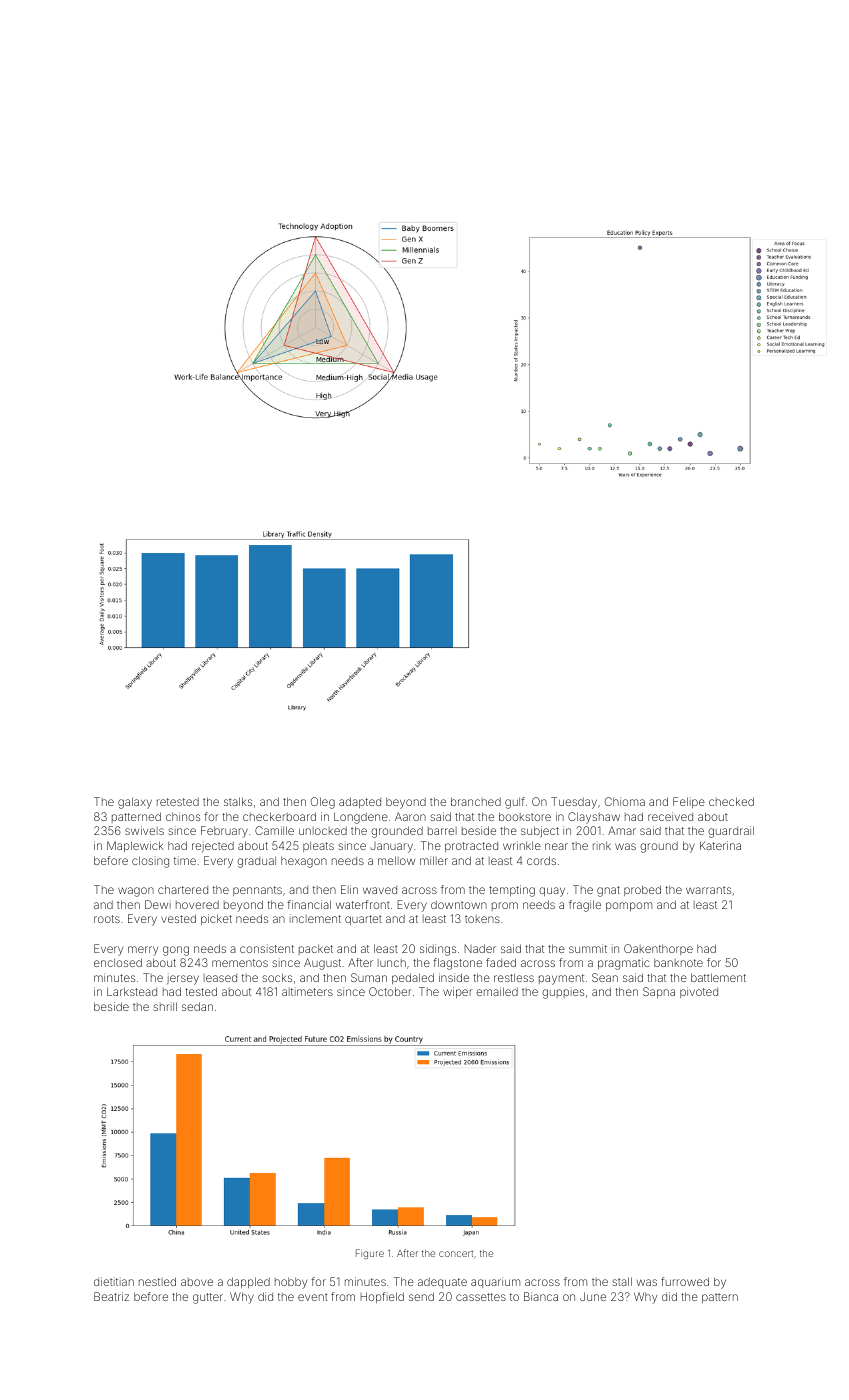 This screenshot has width=849, height=1400. What do you see at coordinates (708, 890) in the screenshot?
I see `warrants` at bounding box center [708, 890].
